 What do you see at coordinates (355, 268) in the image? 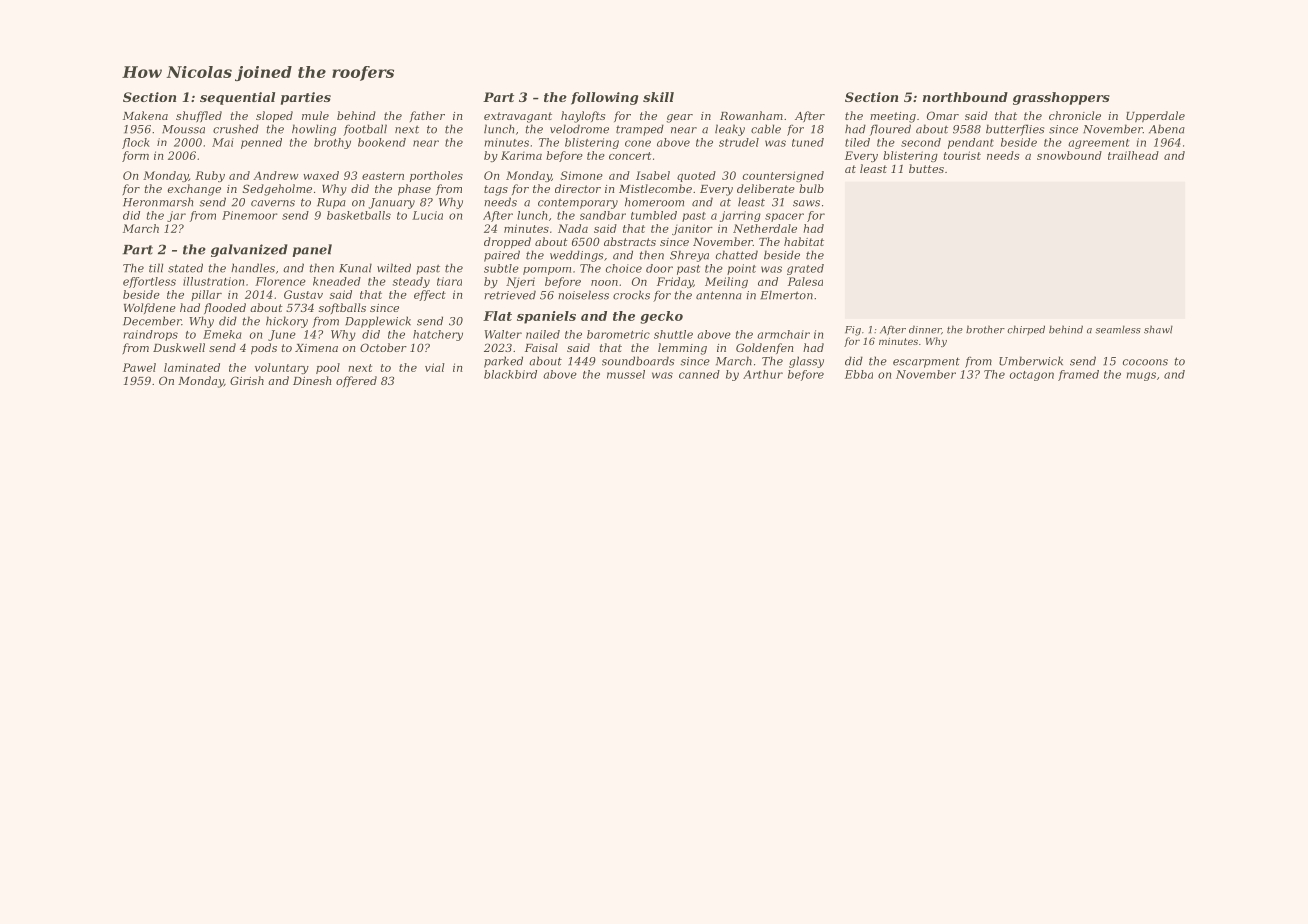
I see `Kunal` at bounding box center [355, 268].
